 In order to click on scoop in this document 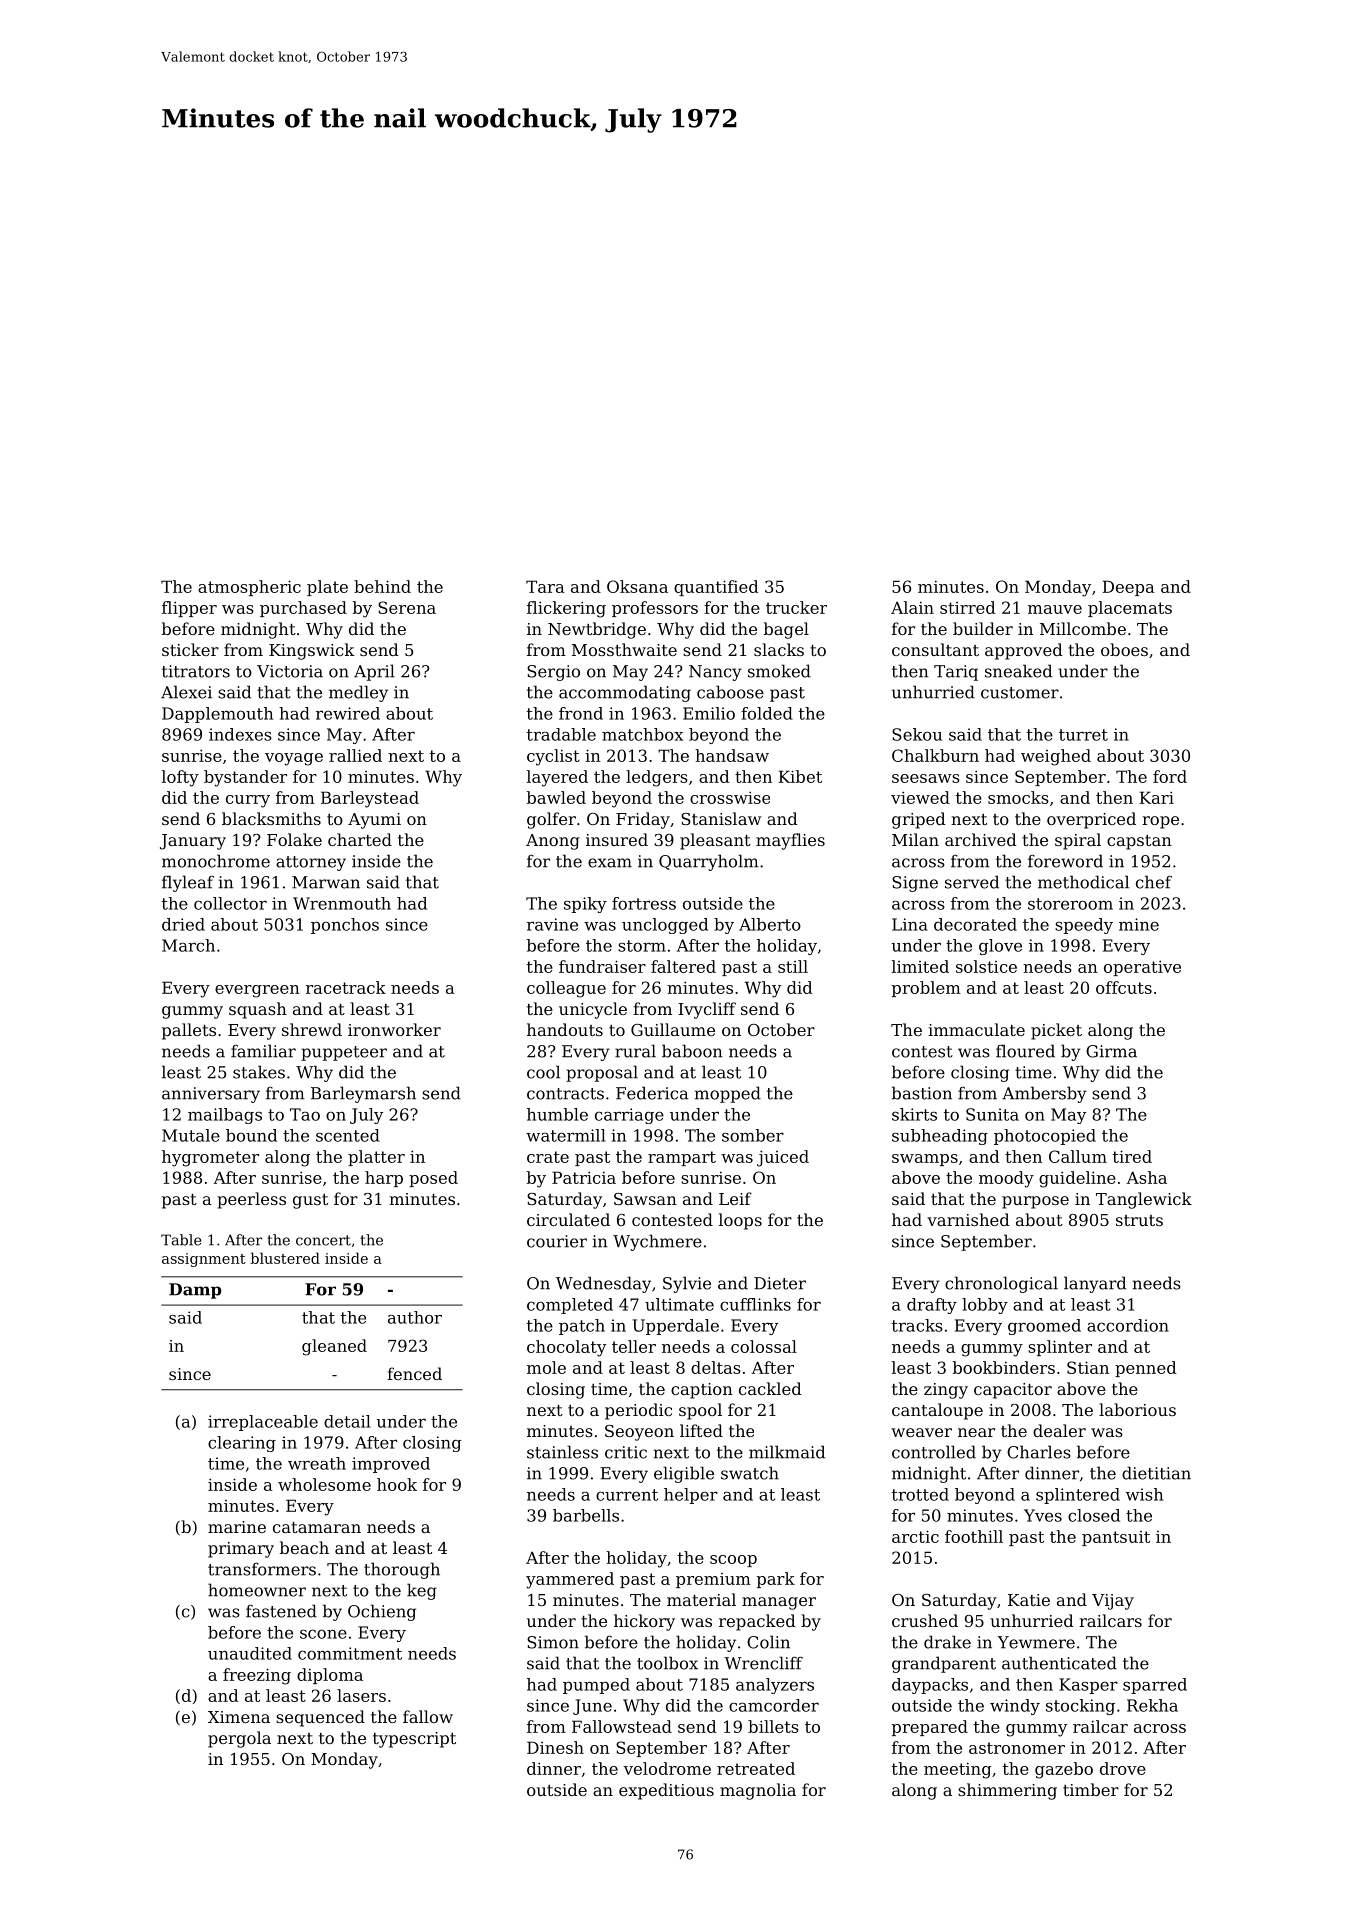, I will do `click(733, 1561)`.
